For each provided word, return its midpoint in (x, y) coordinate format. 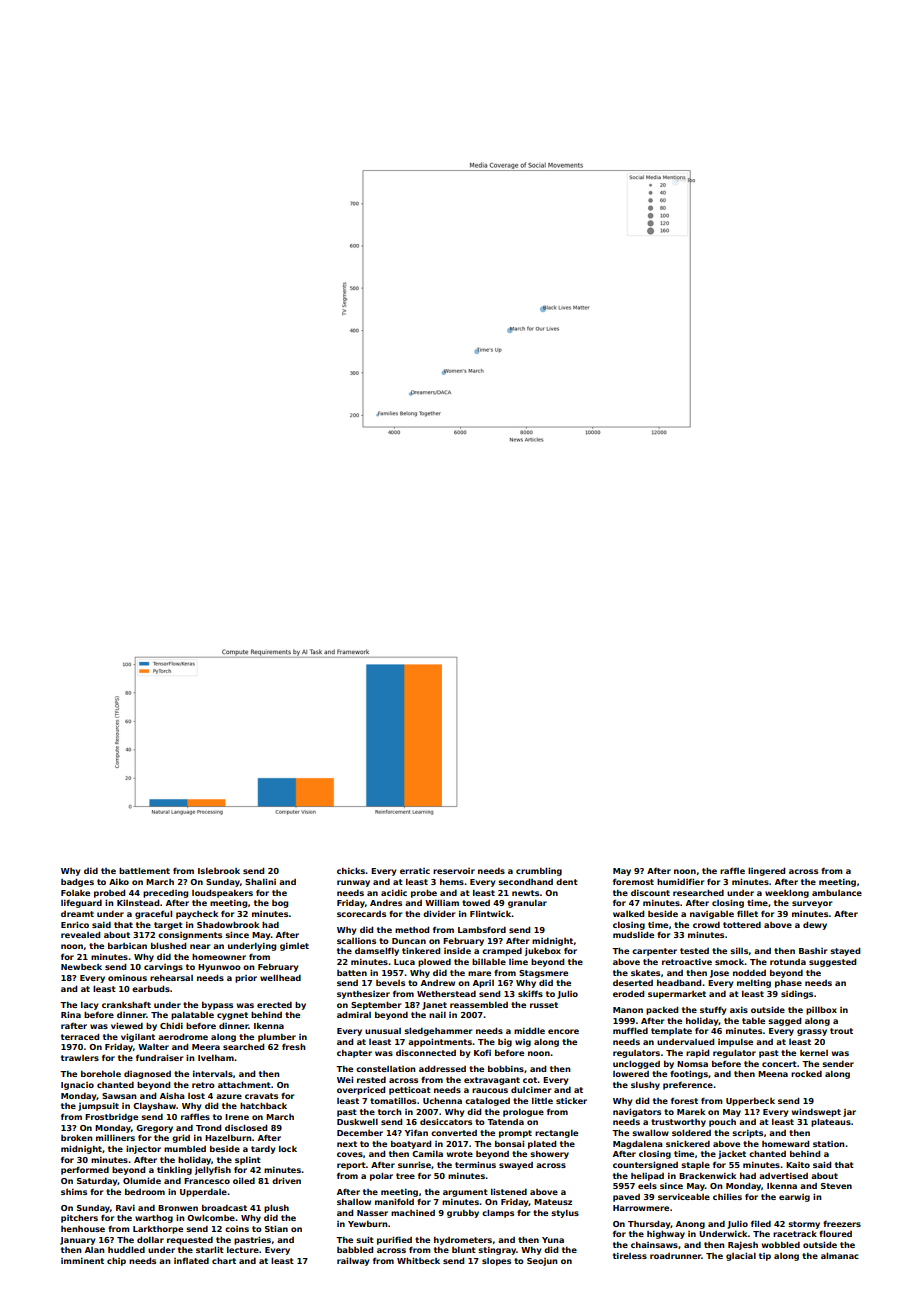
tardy (263, 1150)
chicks (351, 870)
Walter (153, 1047)
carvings (163, 968)
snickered (688, 1143)
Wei (345, 1079)
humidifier (680, 881)
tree (405, 1176)
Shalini (260, 881)
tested (694, 951)
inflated (191, 1261)
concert (779, 1064)
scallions (356, 941)
